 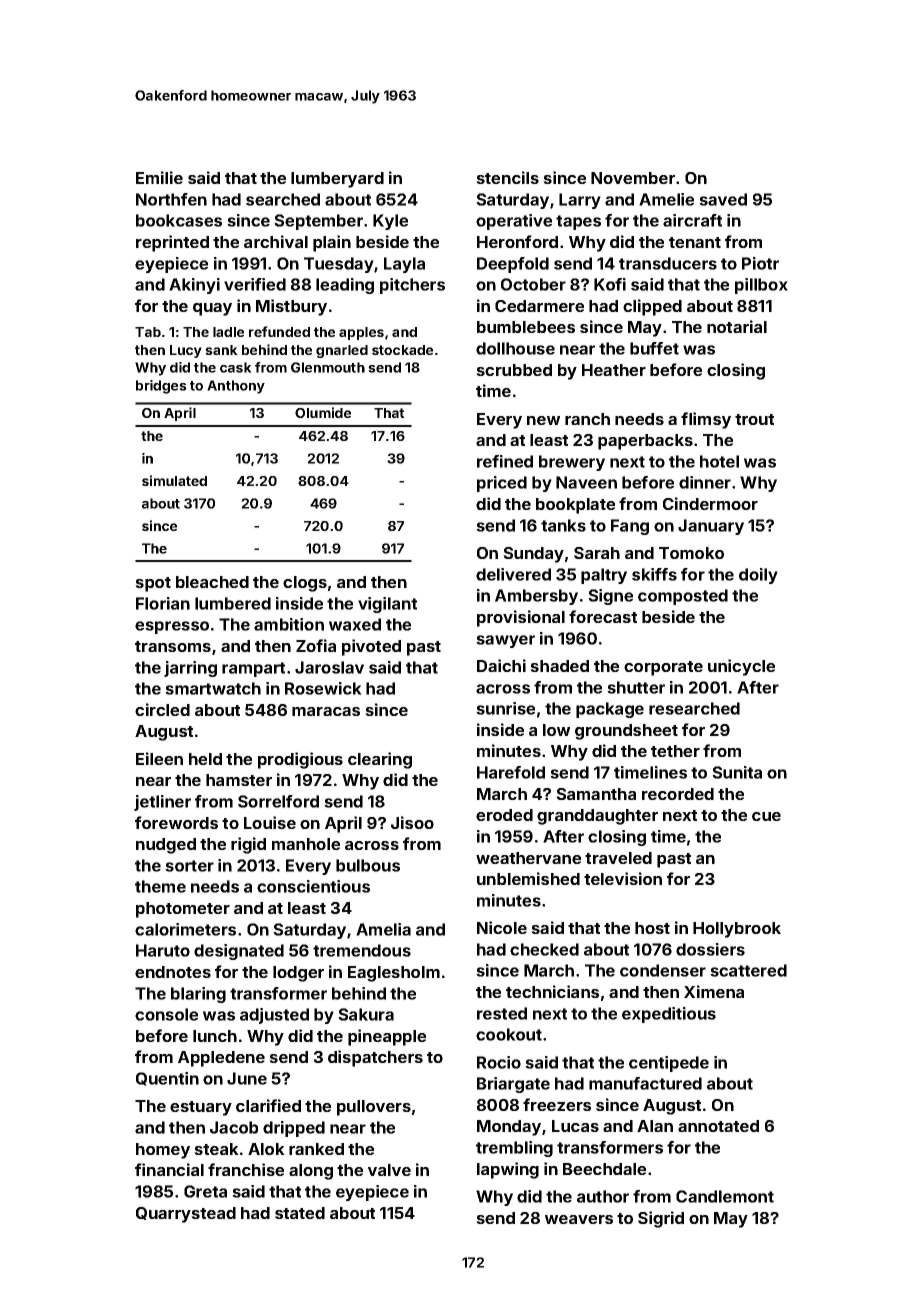 What do you see at coordinates (630, 527) in the screenshot?
I see `Fang` at bounding box center [630, 527].
